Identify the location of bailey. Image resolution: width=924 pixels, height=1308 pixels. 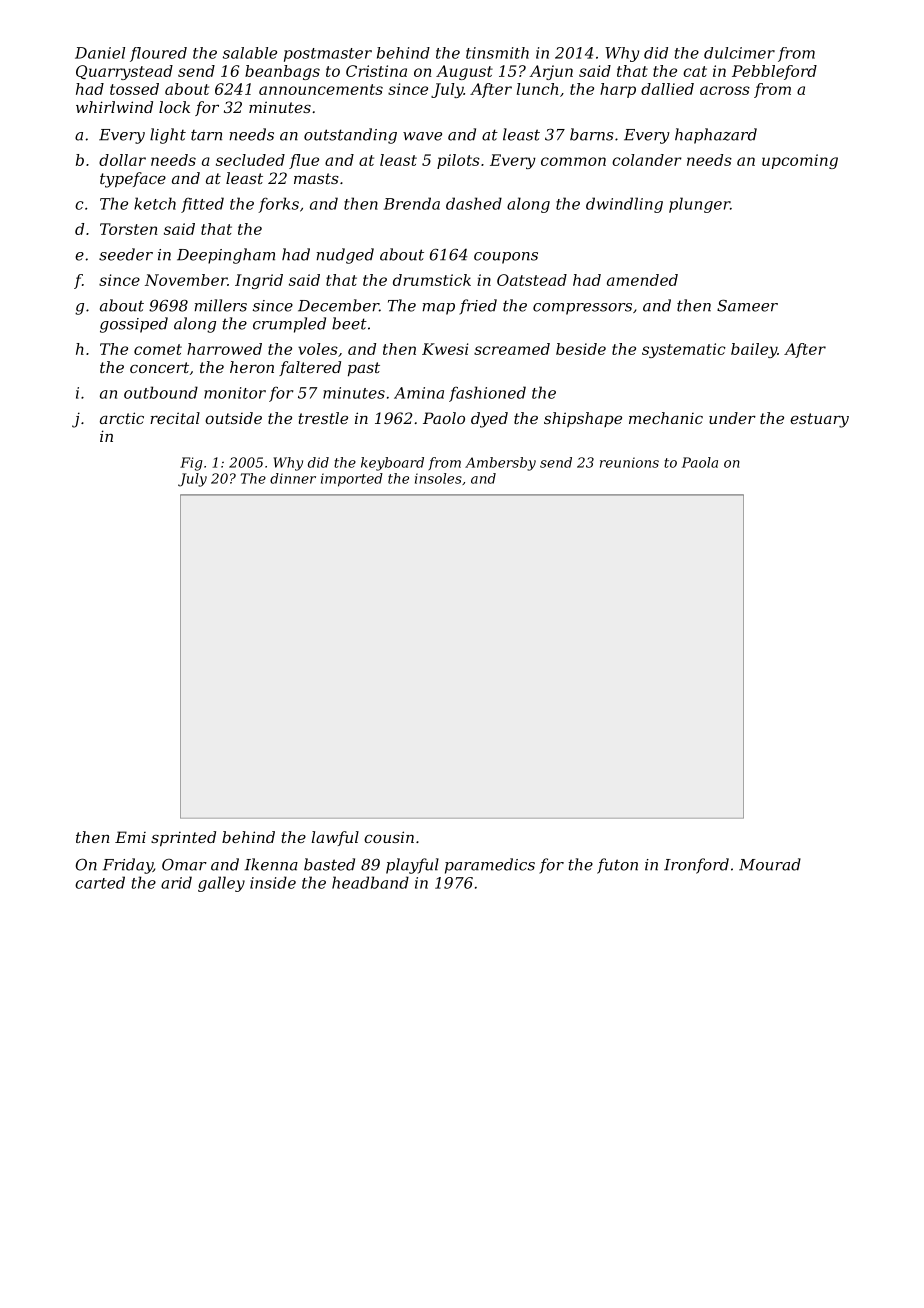
(754, 350).
